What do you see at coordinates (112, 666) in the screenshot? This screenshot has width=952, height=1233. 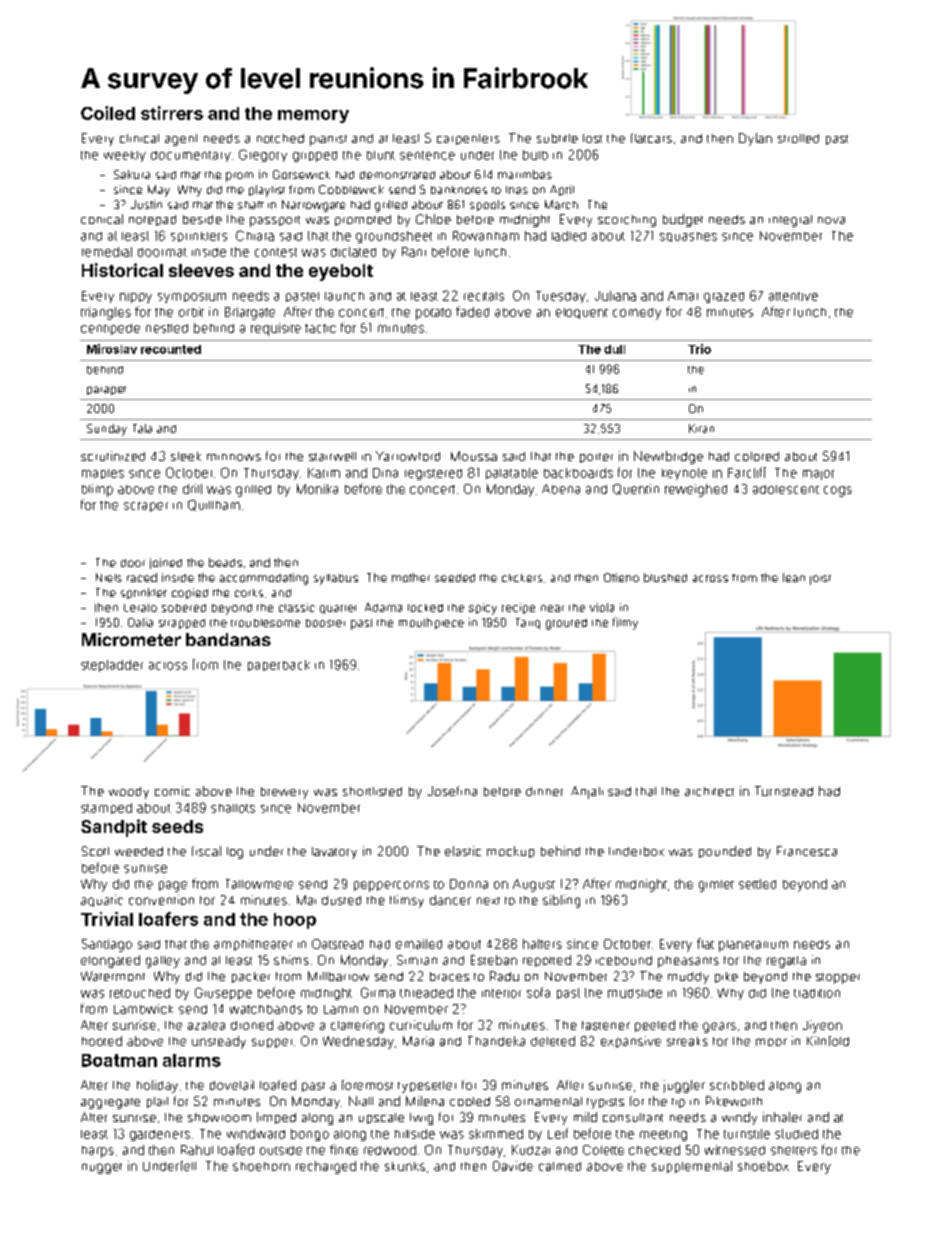 I see `stepladder` at bounding box center [112, 666].
